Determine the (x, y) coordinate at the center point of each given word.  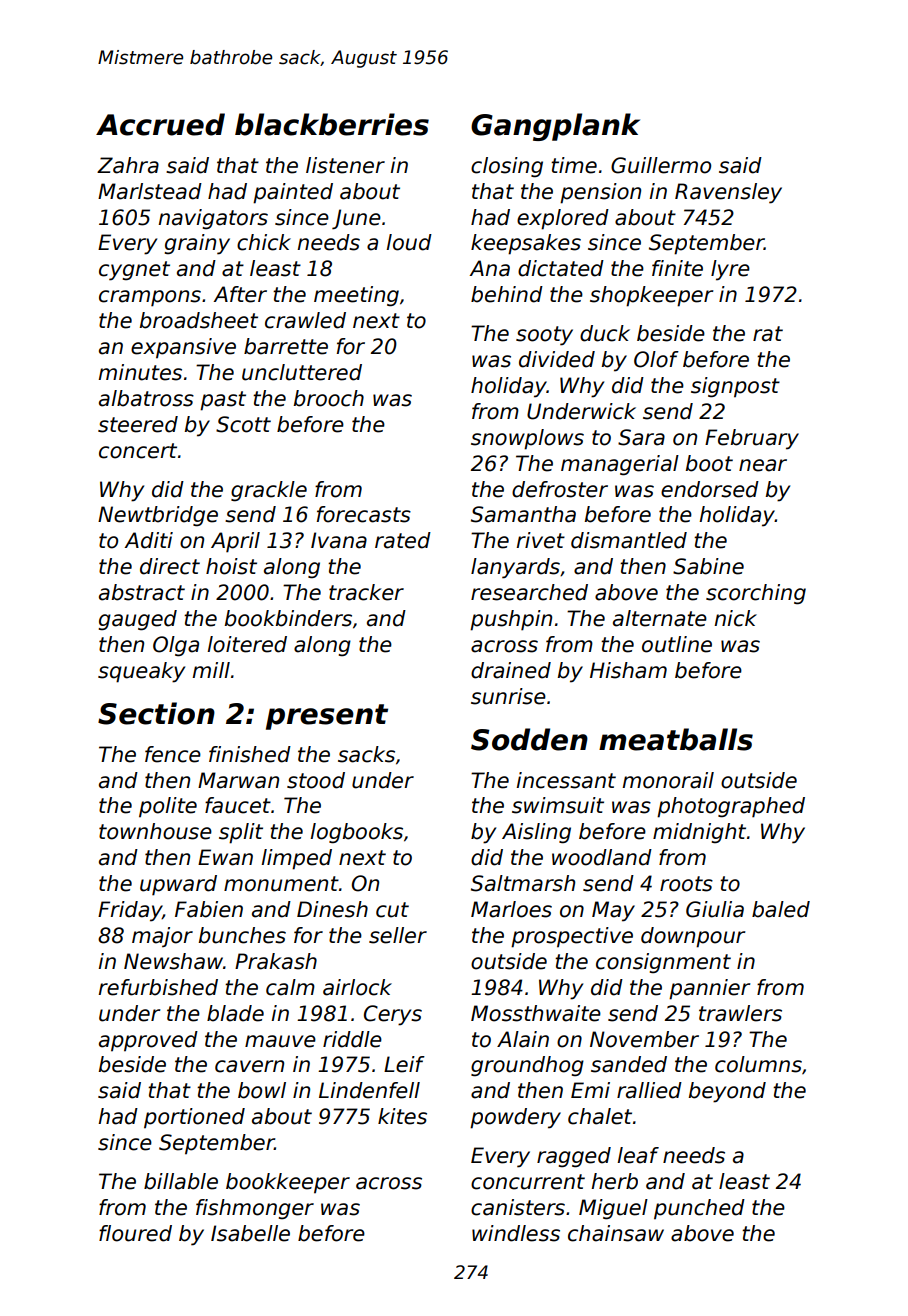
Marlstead (150, 191)
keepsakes (526, 244)
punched (699, 1209)
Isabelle (250, 1233)
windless (516, 1233)
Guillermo (661, 165)
